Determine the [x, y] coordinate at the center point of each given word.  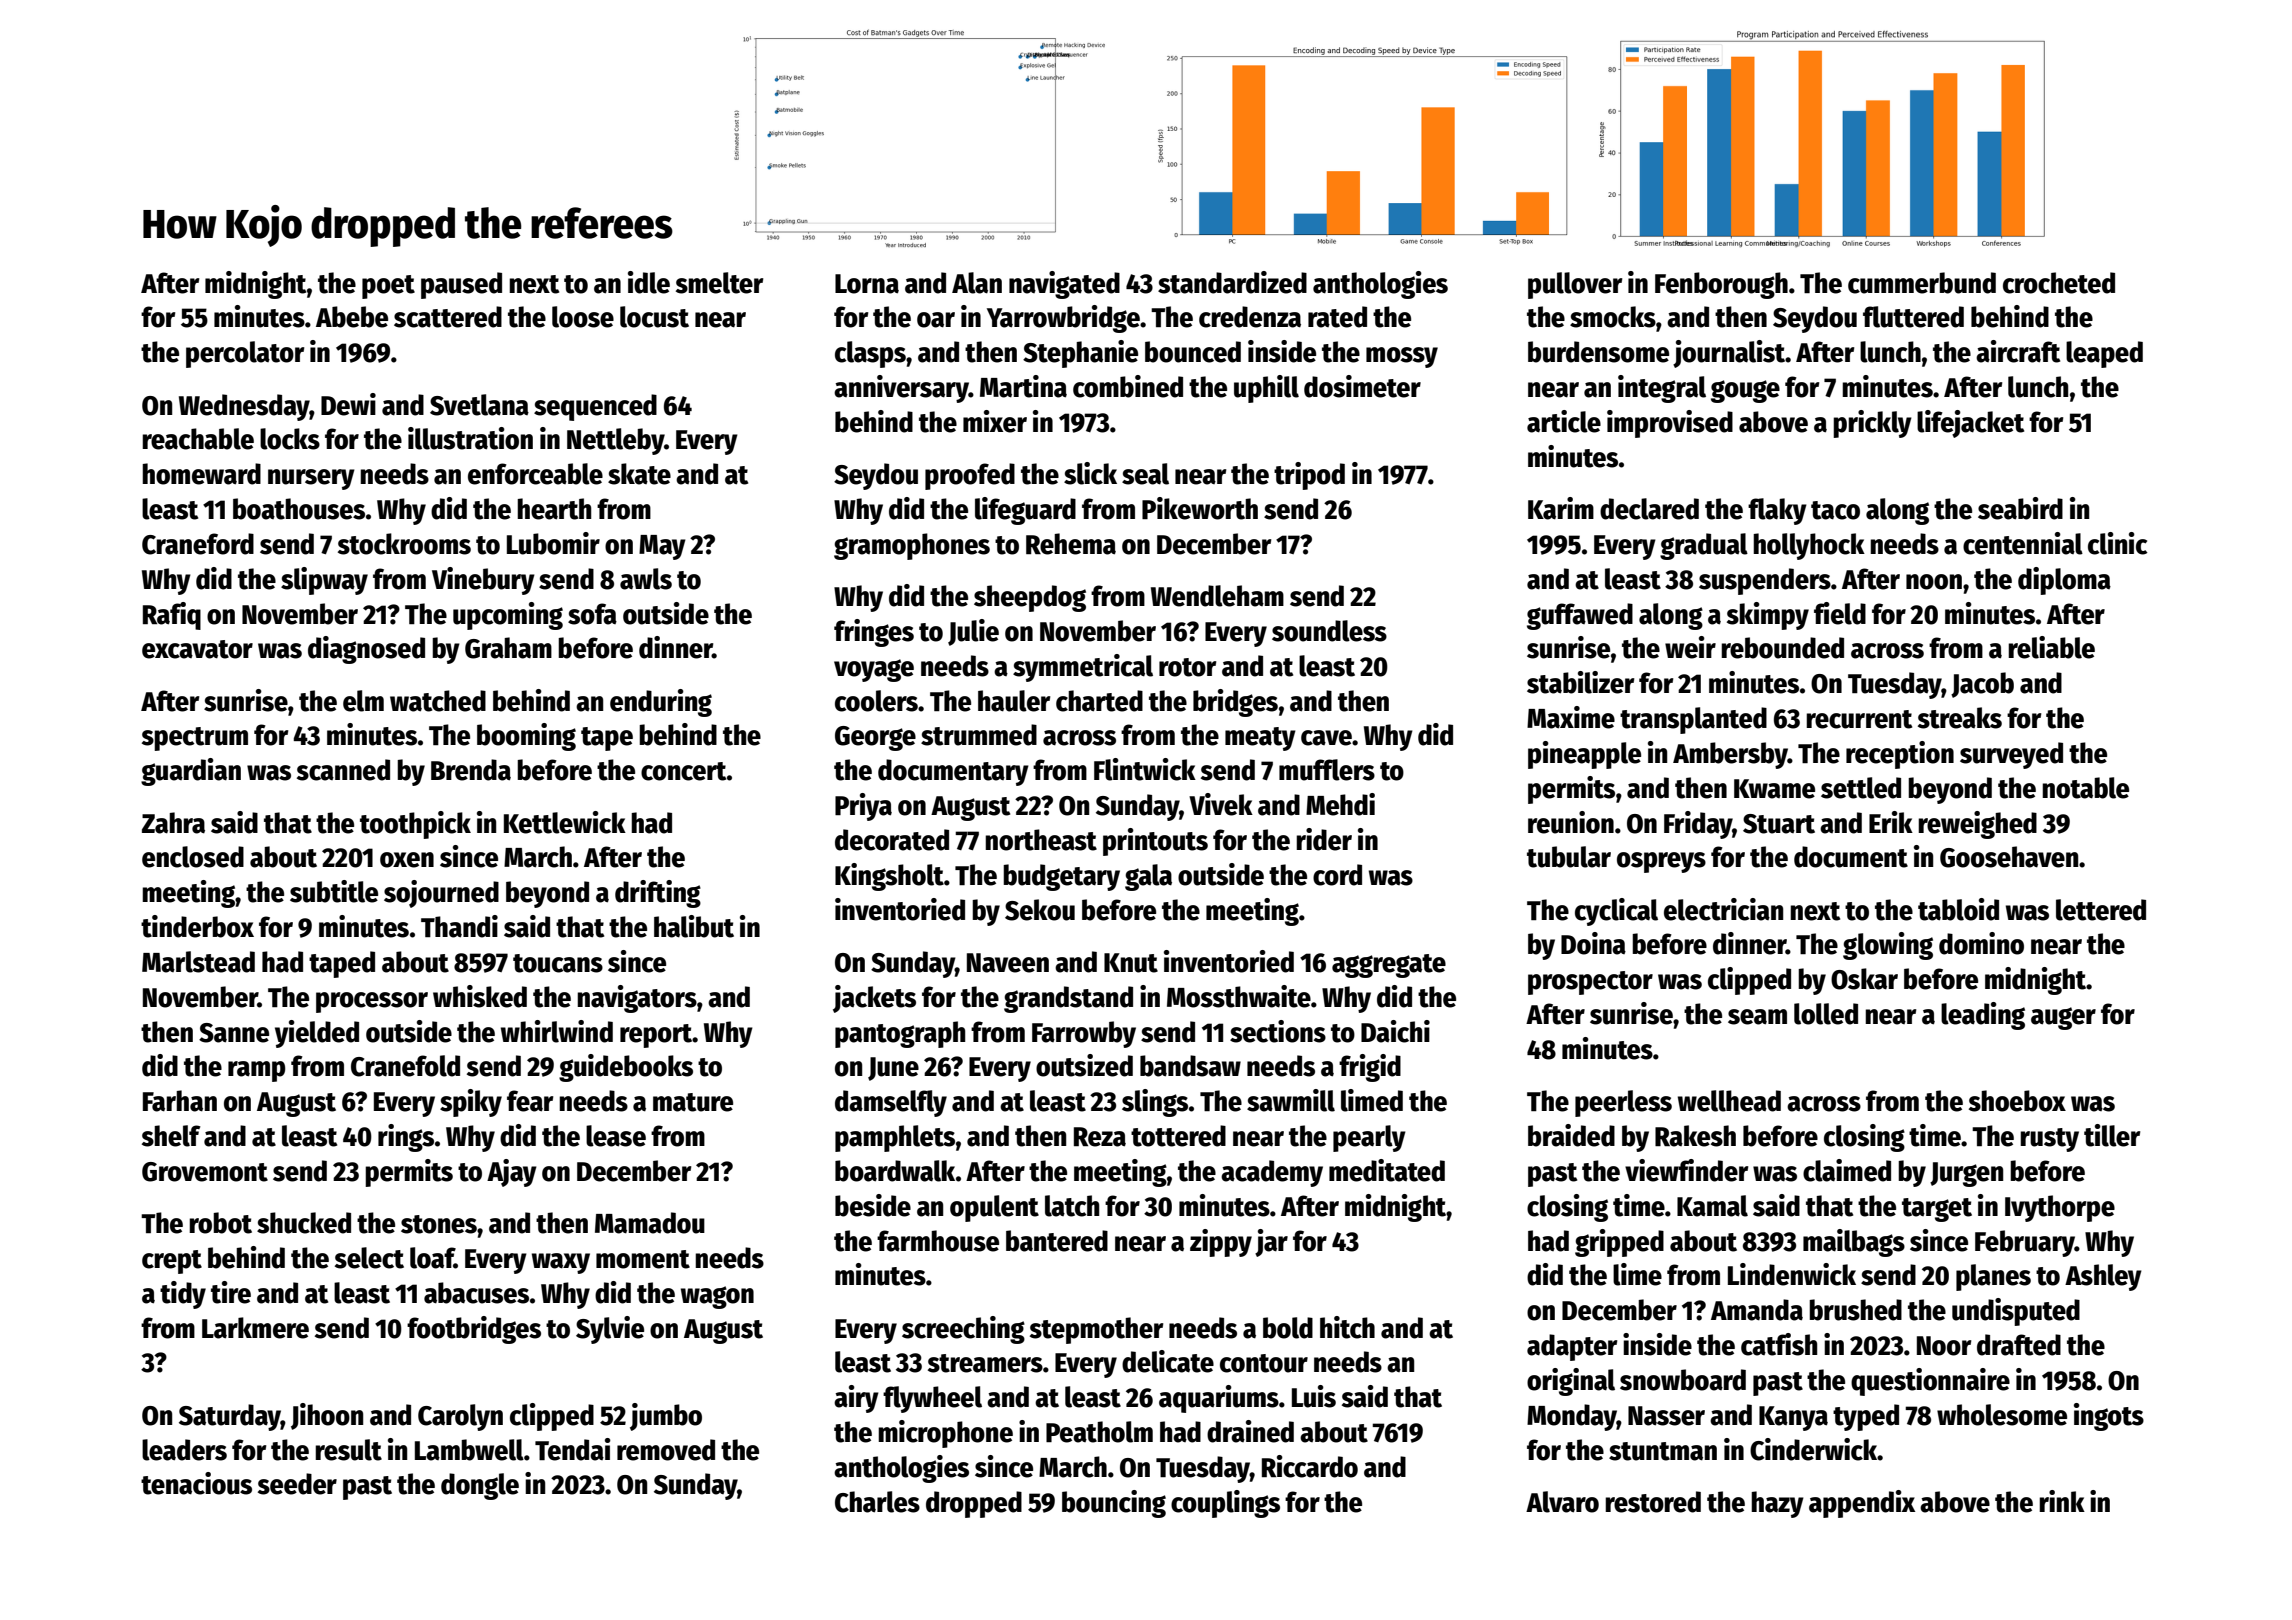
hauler [1014, 701]
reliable [2051, 647]
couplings [1225, 1504]
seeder [297, 1484]
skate [639, 474]
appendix [1862, 1504]
